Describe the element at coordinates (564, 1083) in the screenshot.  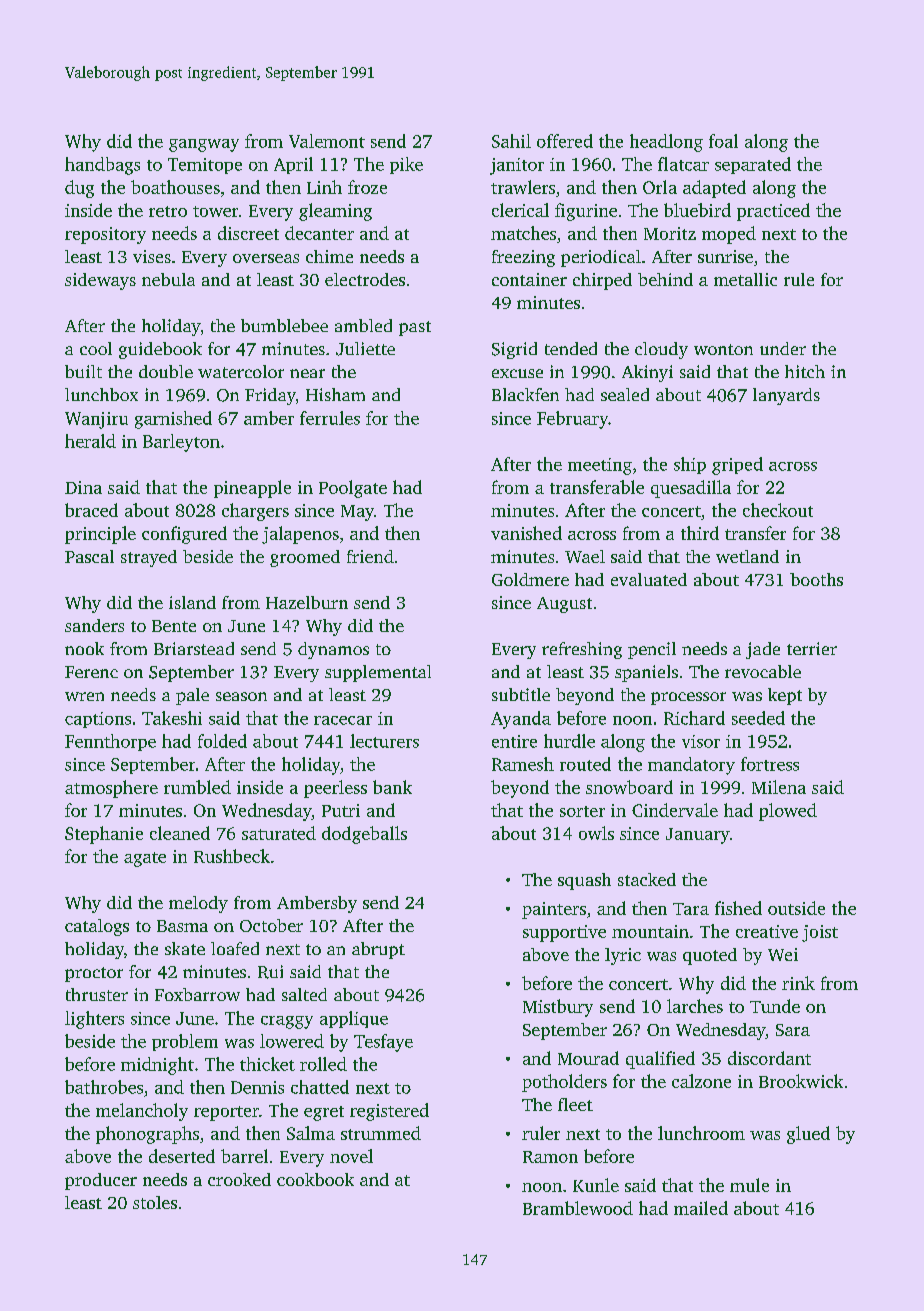
I see `potholders` at that location.
